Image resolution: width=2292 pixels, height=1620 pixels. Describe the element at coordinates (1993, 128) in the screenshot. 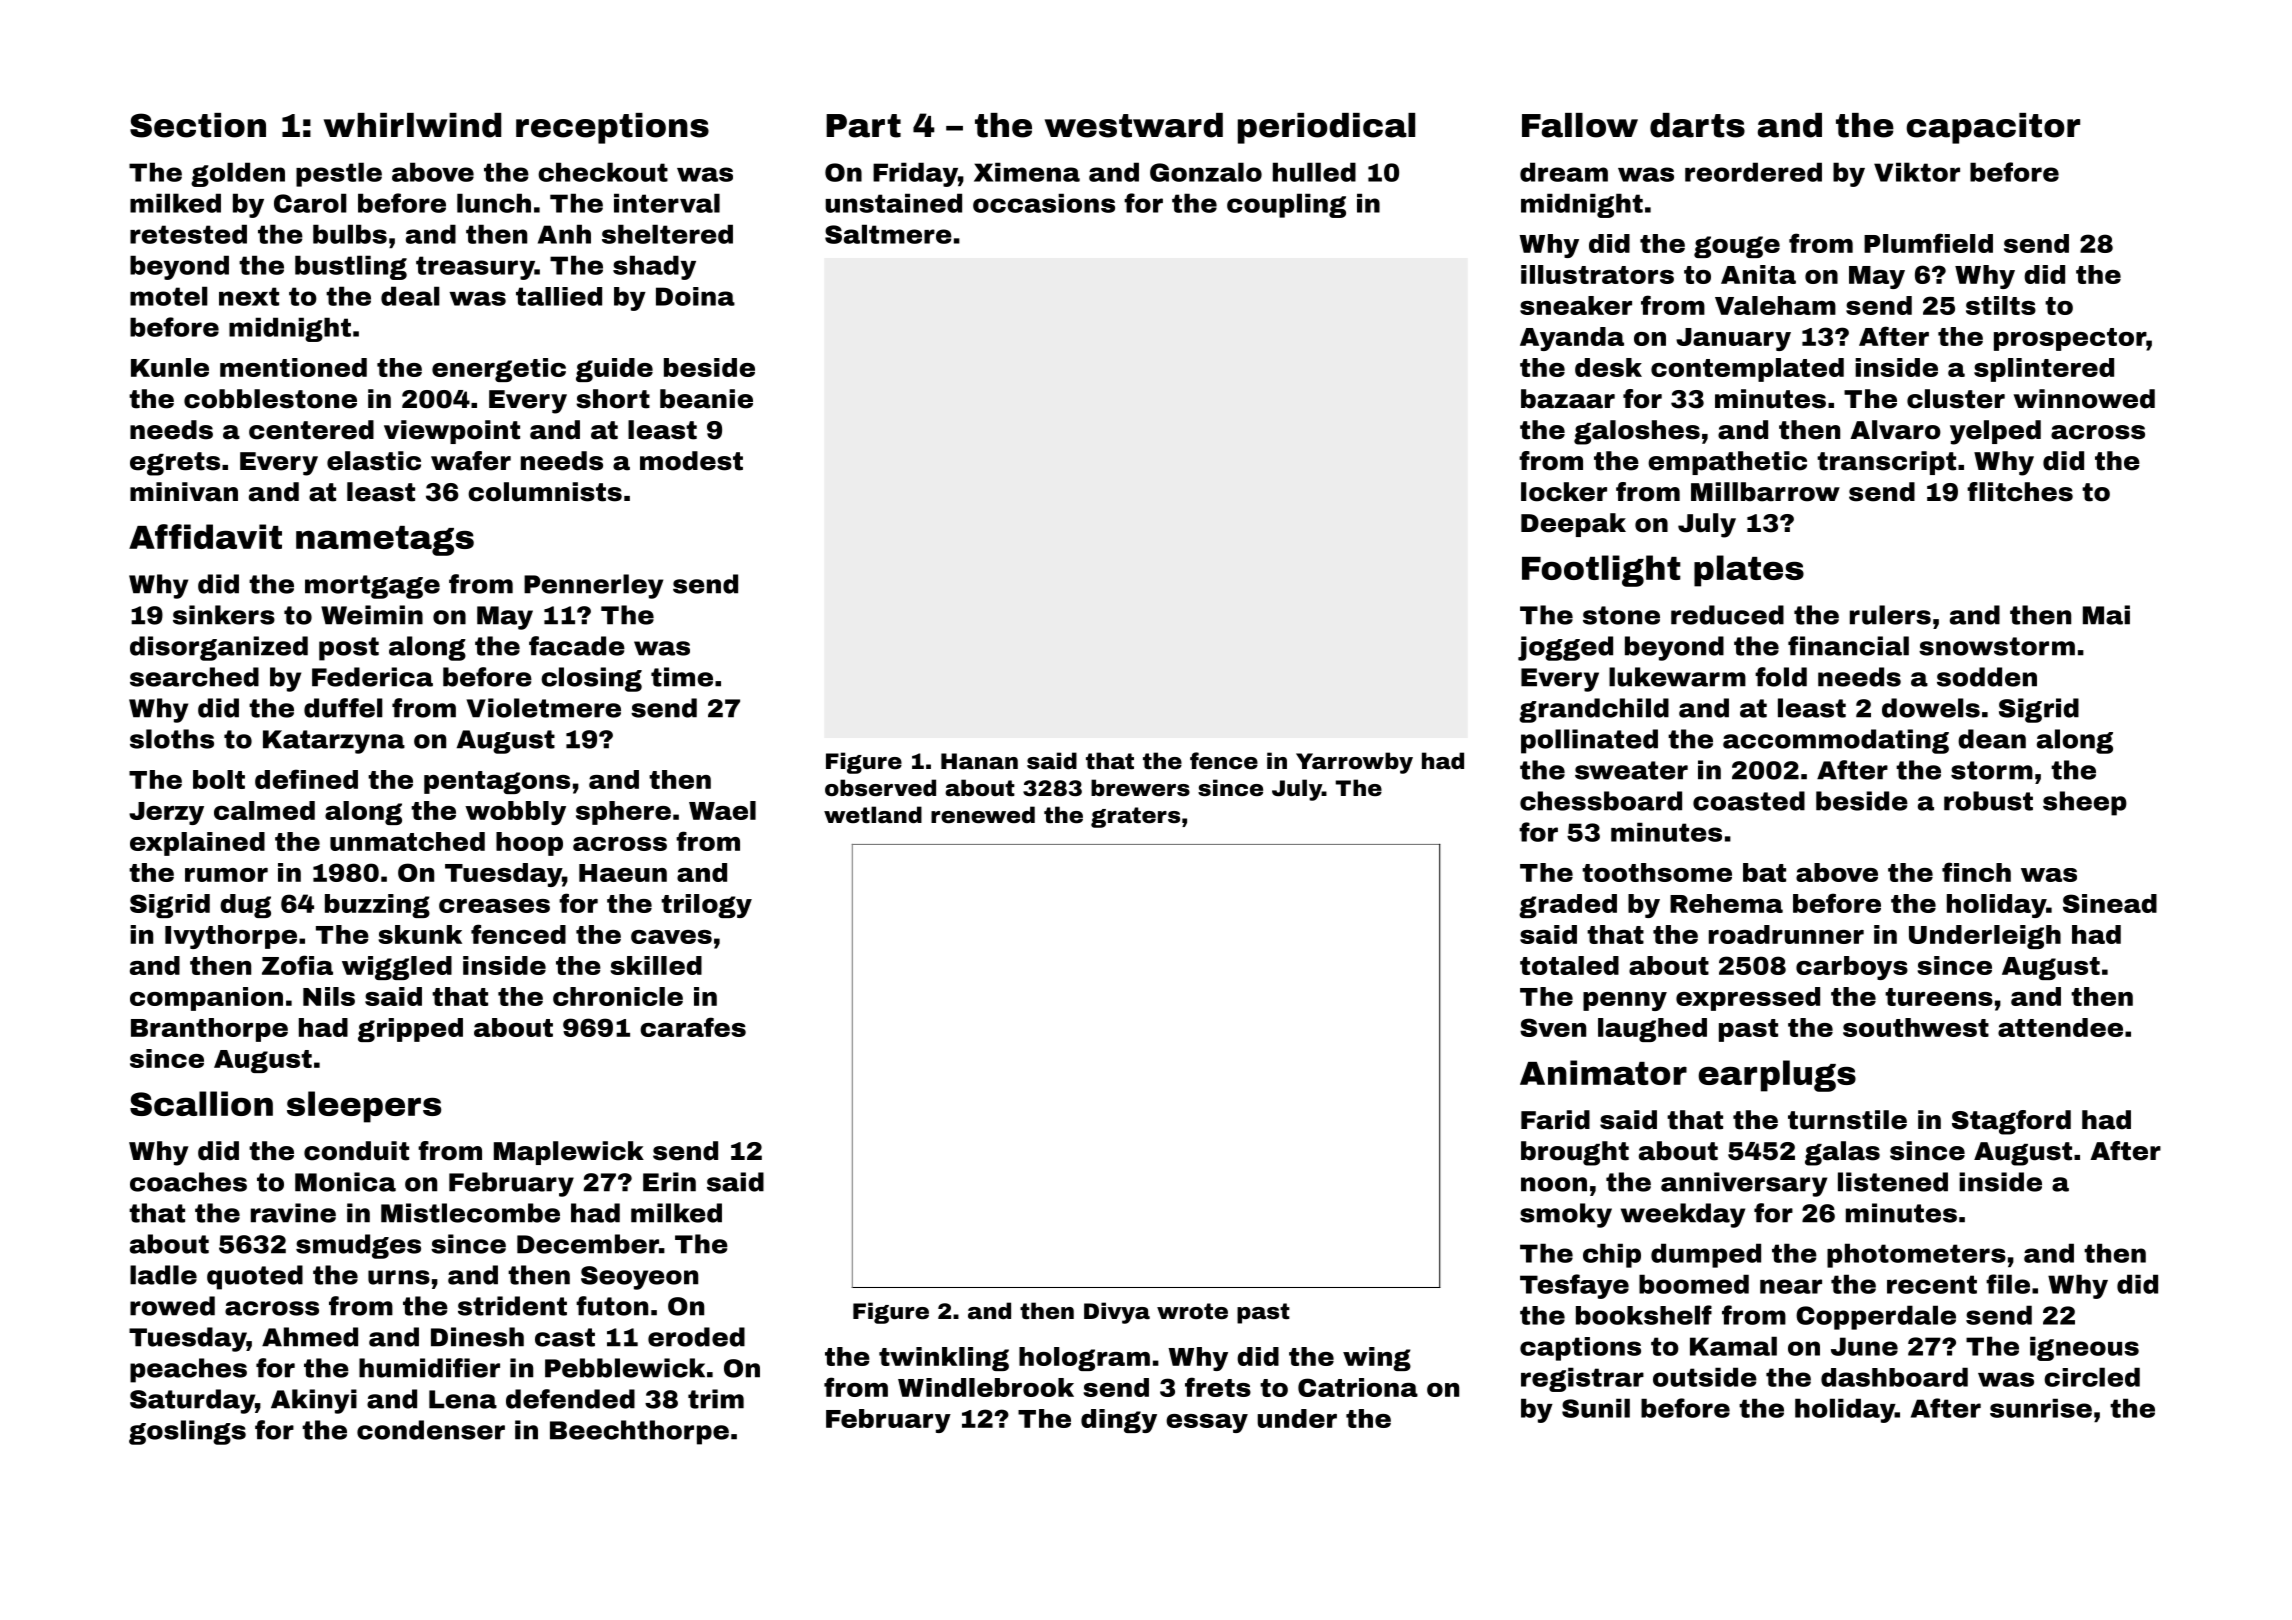

I see `capacitor` at that location.
